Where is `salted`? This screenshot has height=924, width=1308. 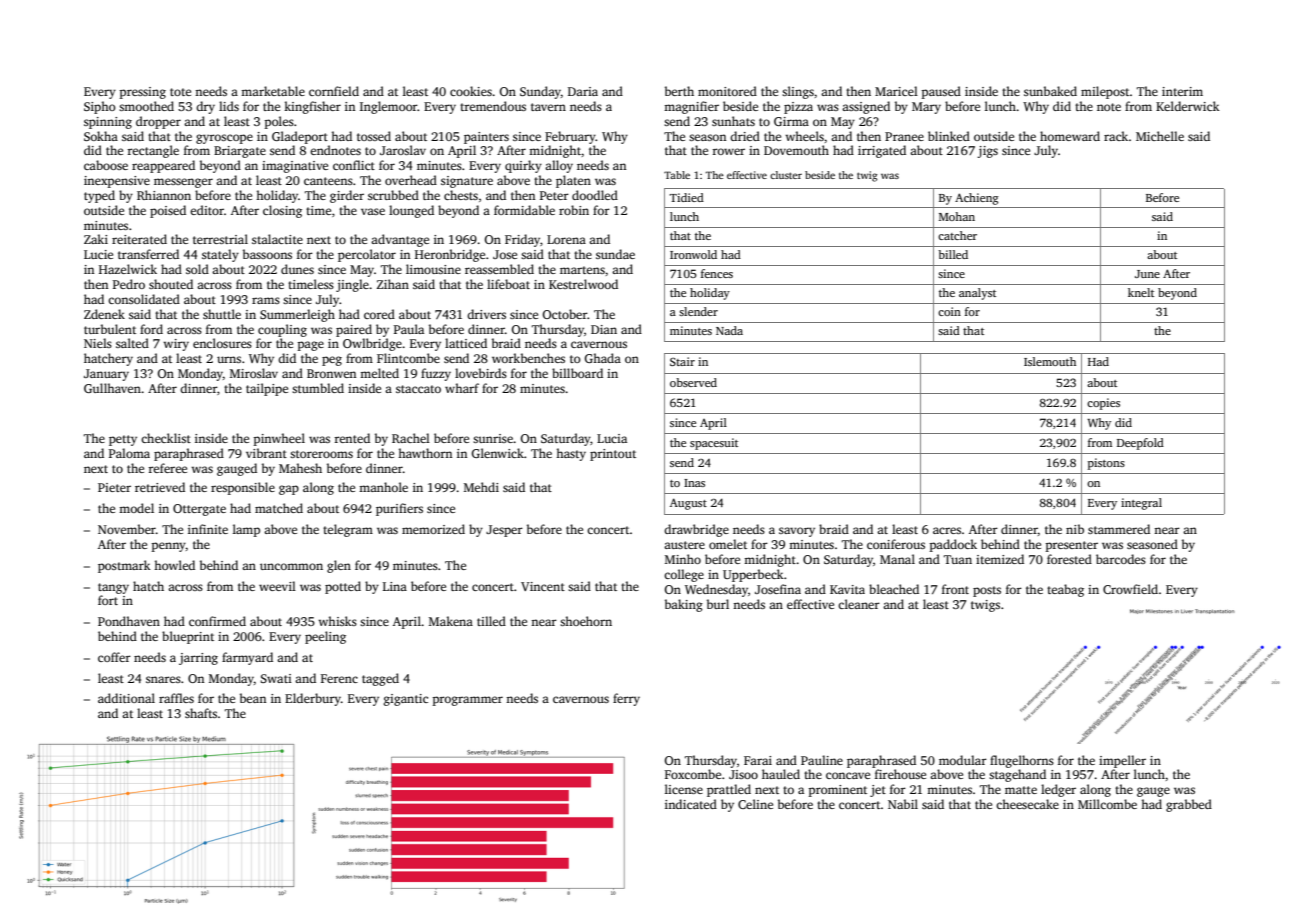 salted is located at coordinates (132, 343).
